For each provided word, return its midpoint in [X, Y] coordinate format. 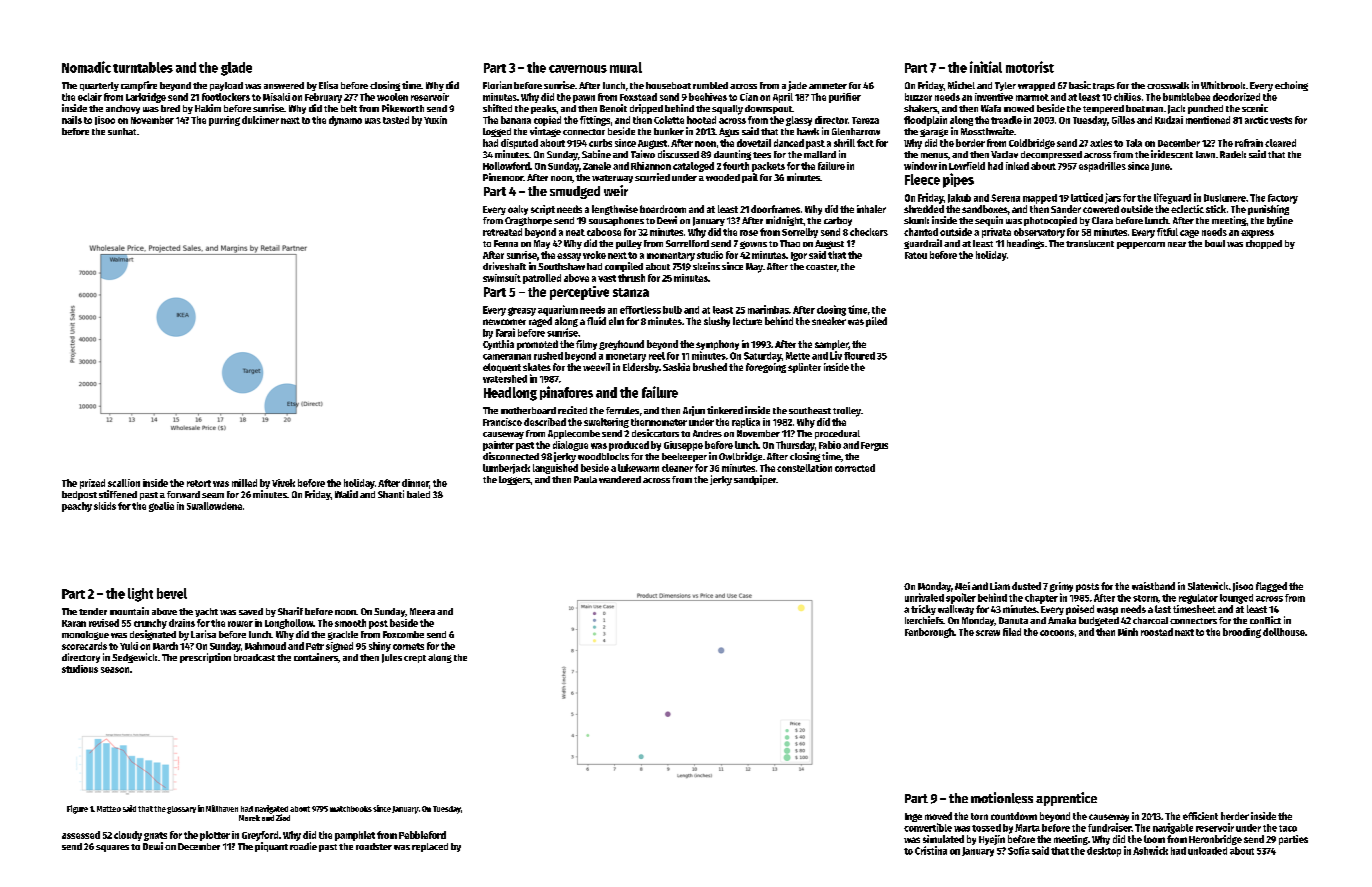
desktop [1104, 852]
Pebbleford [422, 835]
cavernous [578, 69]
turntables [143, 67]
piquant [271, 847]
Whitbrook [1223, 85]
